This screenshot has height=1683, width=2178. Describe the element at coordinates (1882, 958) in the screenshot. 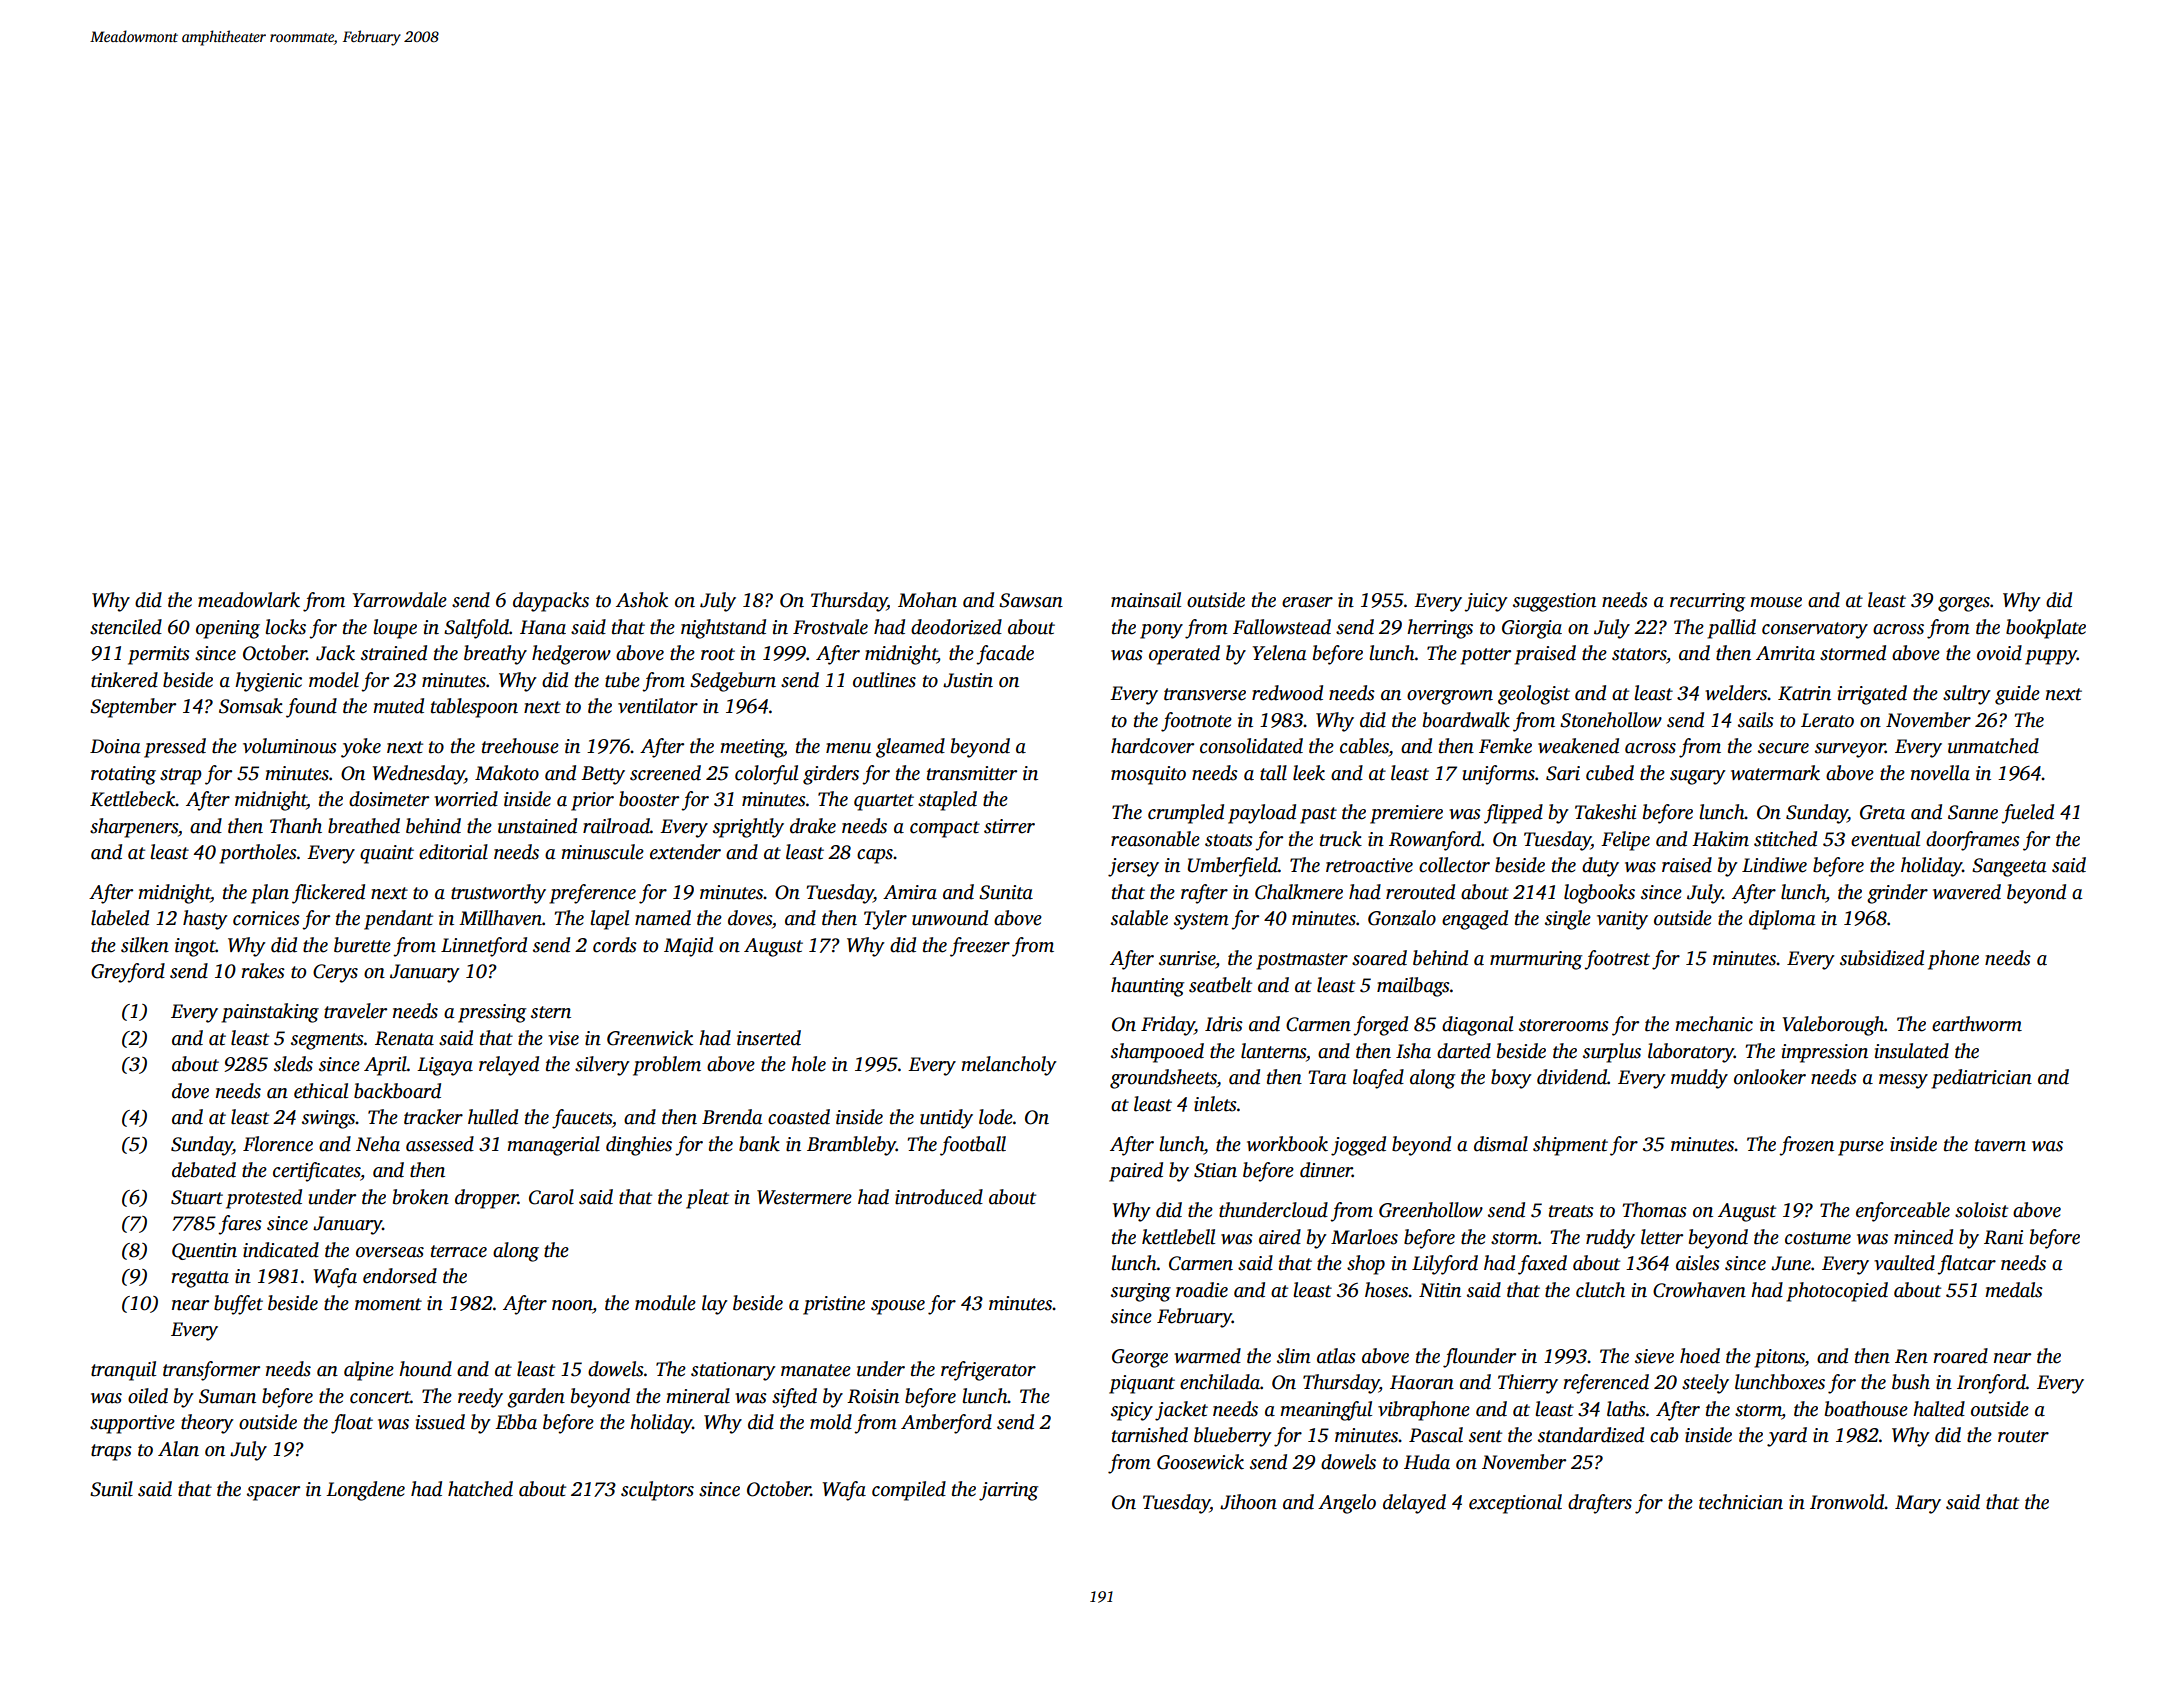

I see `subsidized` at that location.
